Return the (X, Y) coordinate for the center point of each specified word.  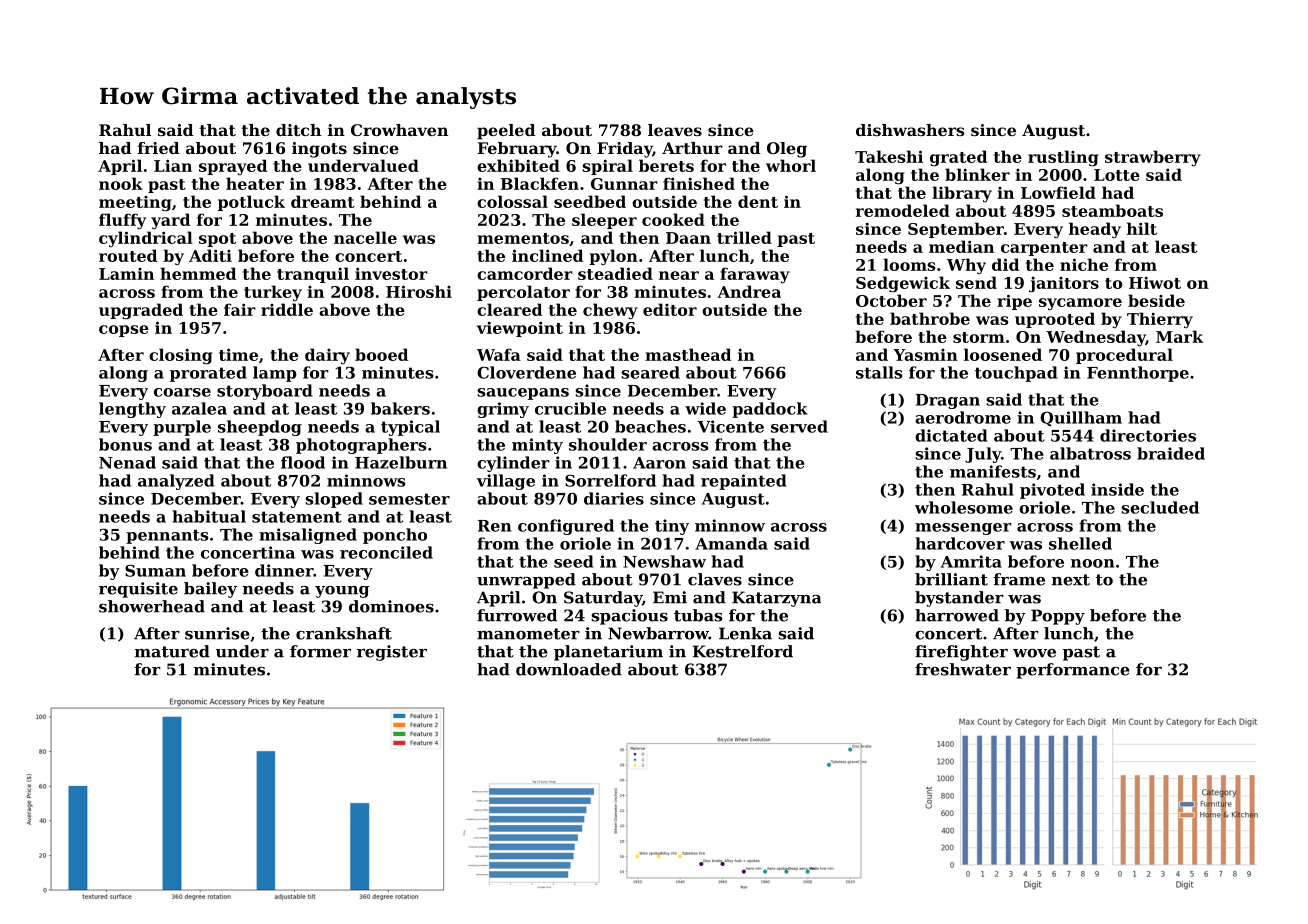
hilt (1142, 228)
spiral (607, 167)
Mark (1179, 336)
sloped (334, 500)
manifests (993, 471)
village (506, 482)
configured (566, 527)
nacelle (365, 237)
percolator (523, 293)
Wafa (499, 354)
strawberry (1153, 158)
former (320, 651)
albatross (1090, 453)
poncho (395, 536)
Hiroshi (419, 291)
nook (121, 183)
